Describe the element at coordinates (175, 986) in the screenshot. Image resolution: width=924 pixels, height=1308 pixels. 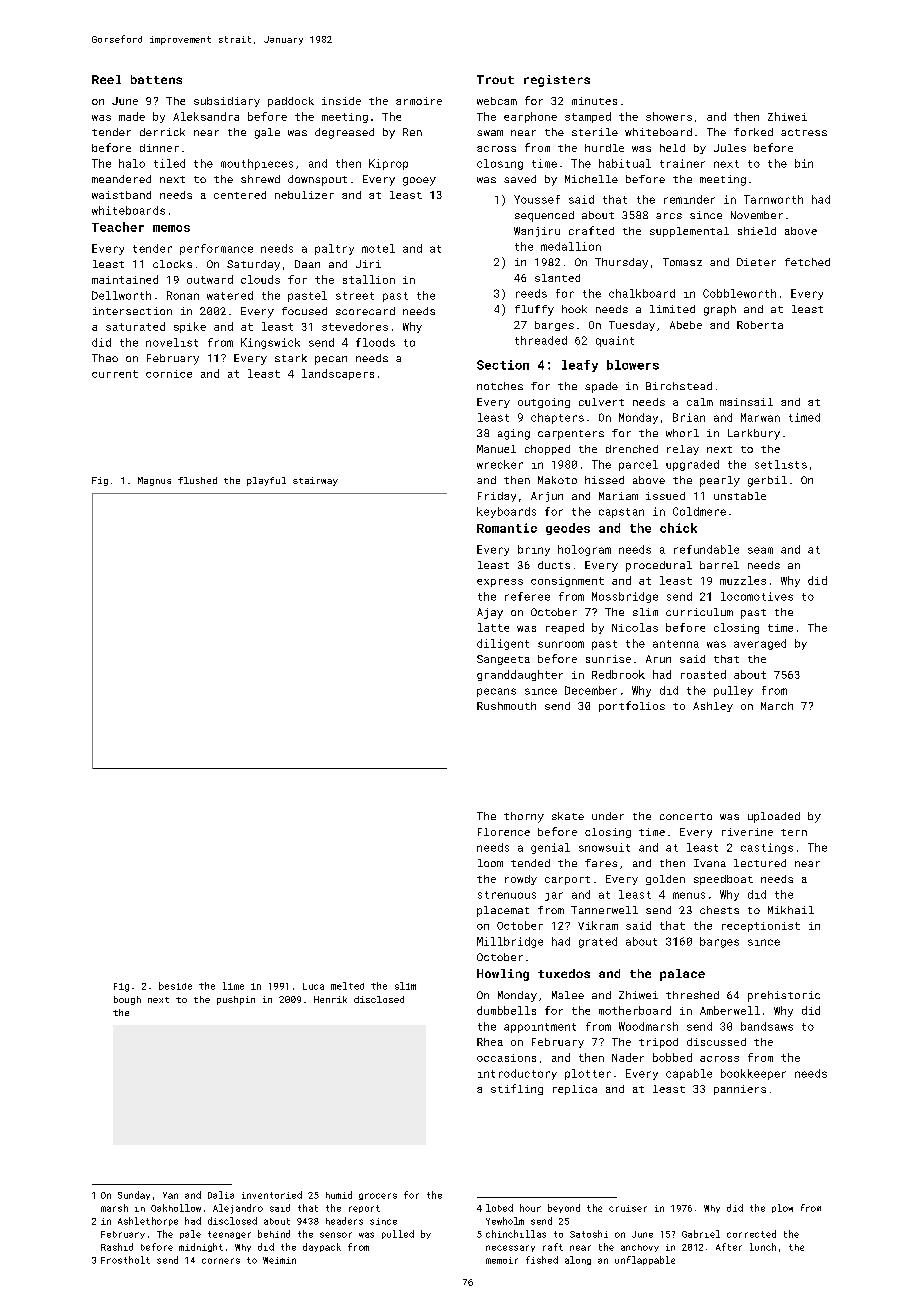
I see `beside` at that location.
